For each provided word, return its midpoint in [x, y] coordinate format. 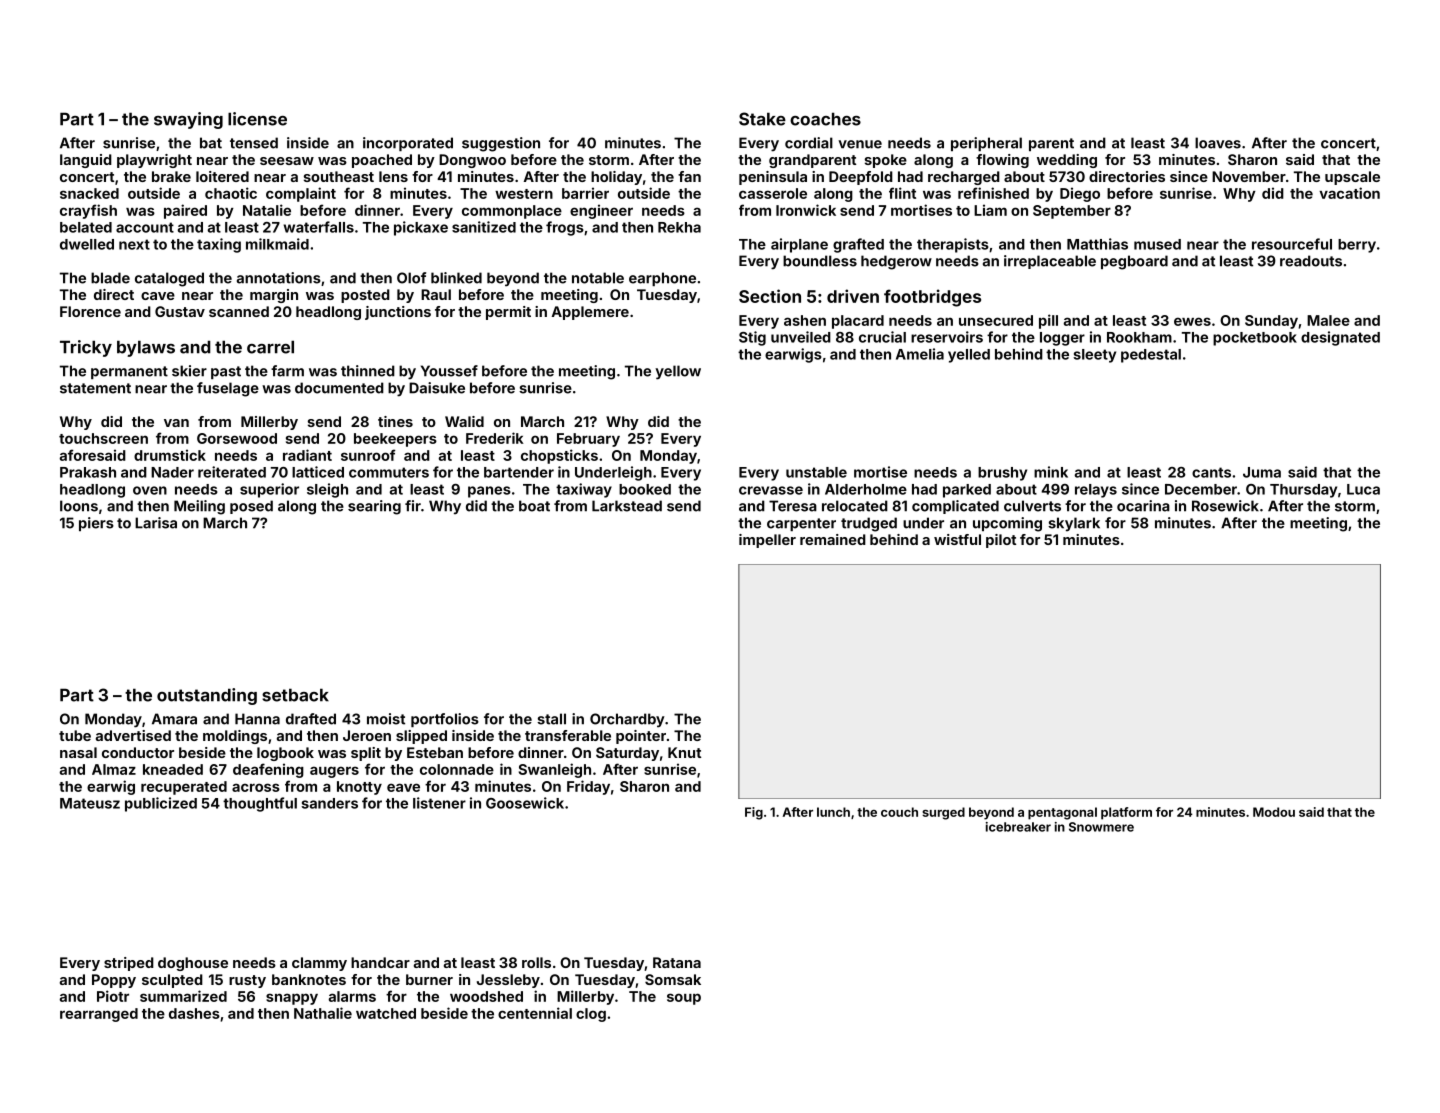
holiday [616, 178]
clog [591, 1015]
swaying [188, 120]
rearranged [99, 1015]
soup [684, 999]
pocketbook [1255, 339]
